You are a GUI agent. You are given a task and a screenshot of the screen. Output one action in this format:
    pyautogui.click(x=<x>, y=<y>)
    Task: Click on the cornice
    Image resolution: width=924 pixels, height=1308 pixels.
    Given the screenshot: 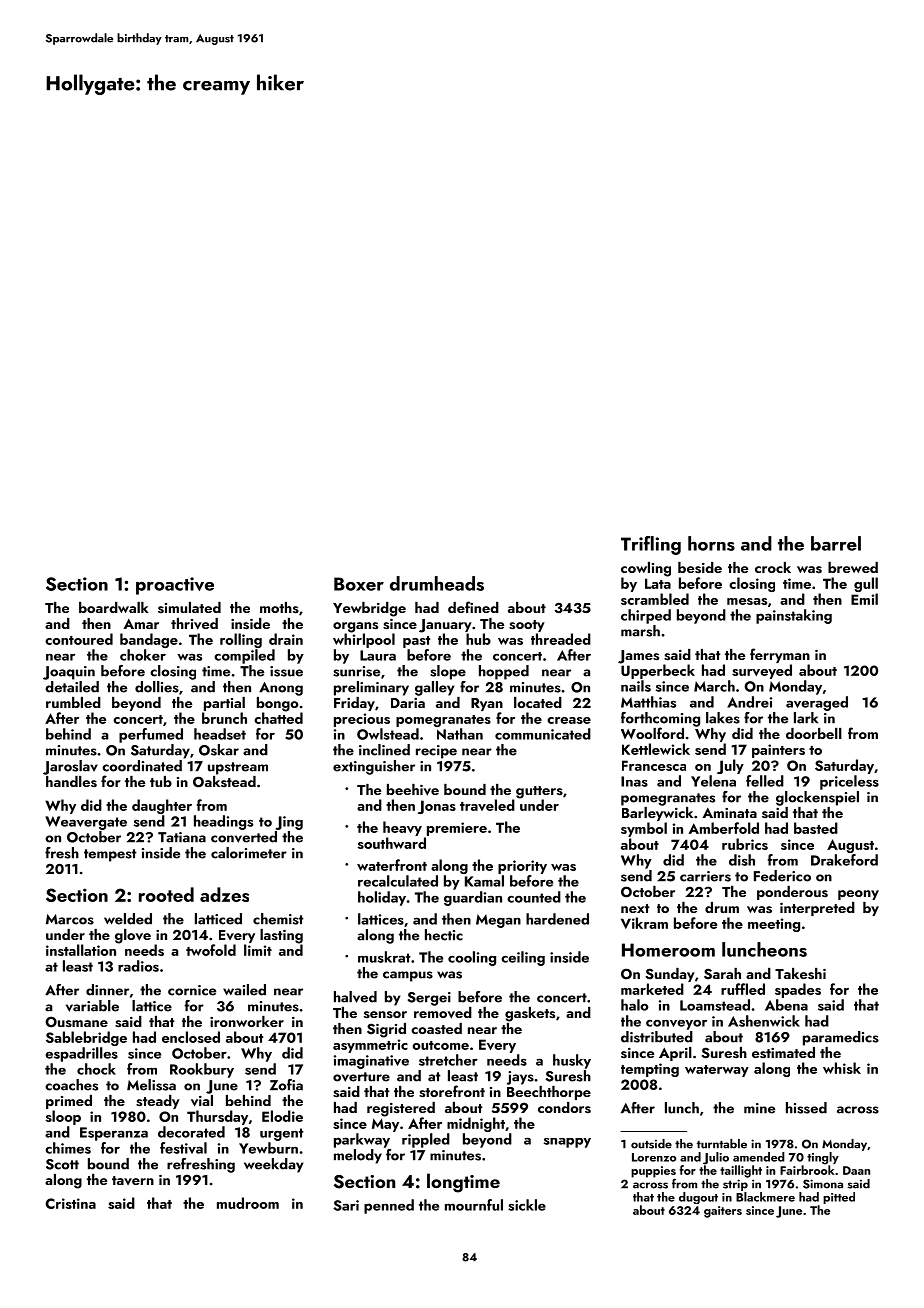 What is the action you would take?
    pyautogui.click(x=192, y=990)
